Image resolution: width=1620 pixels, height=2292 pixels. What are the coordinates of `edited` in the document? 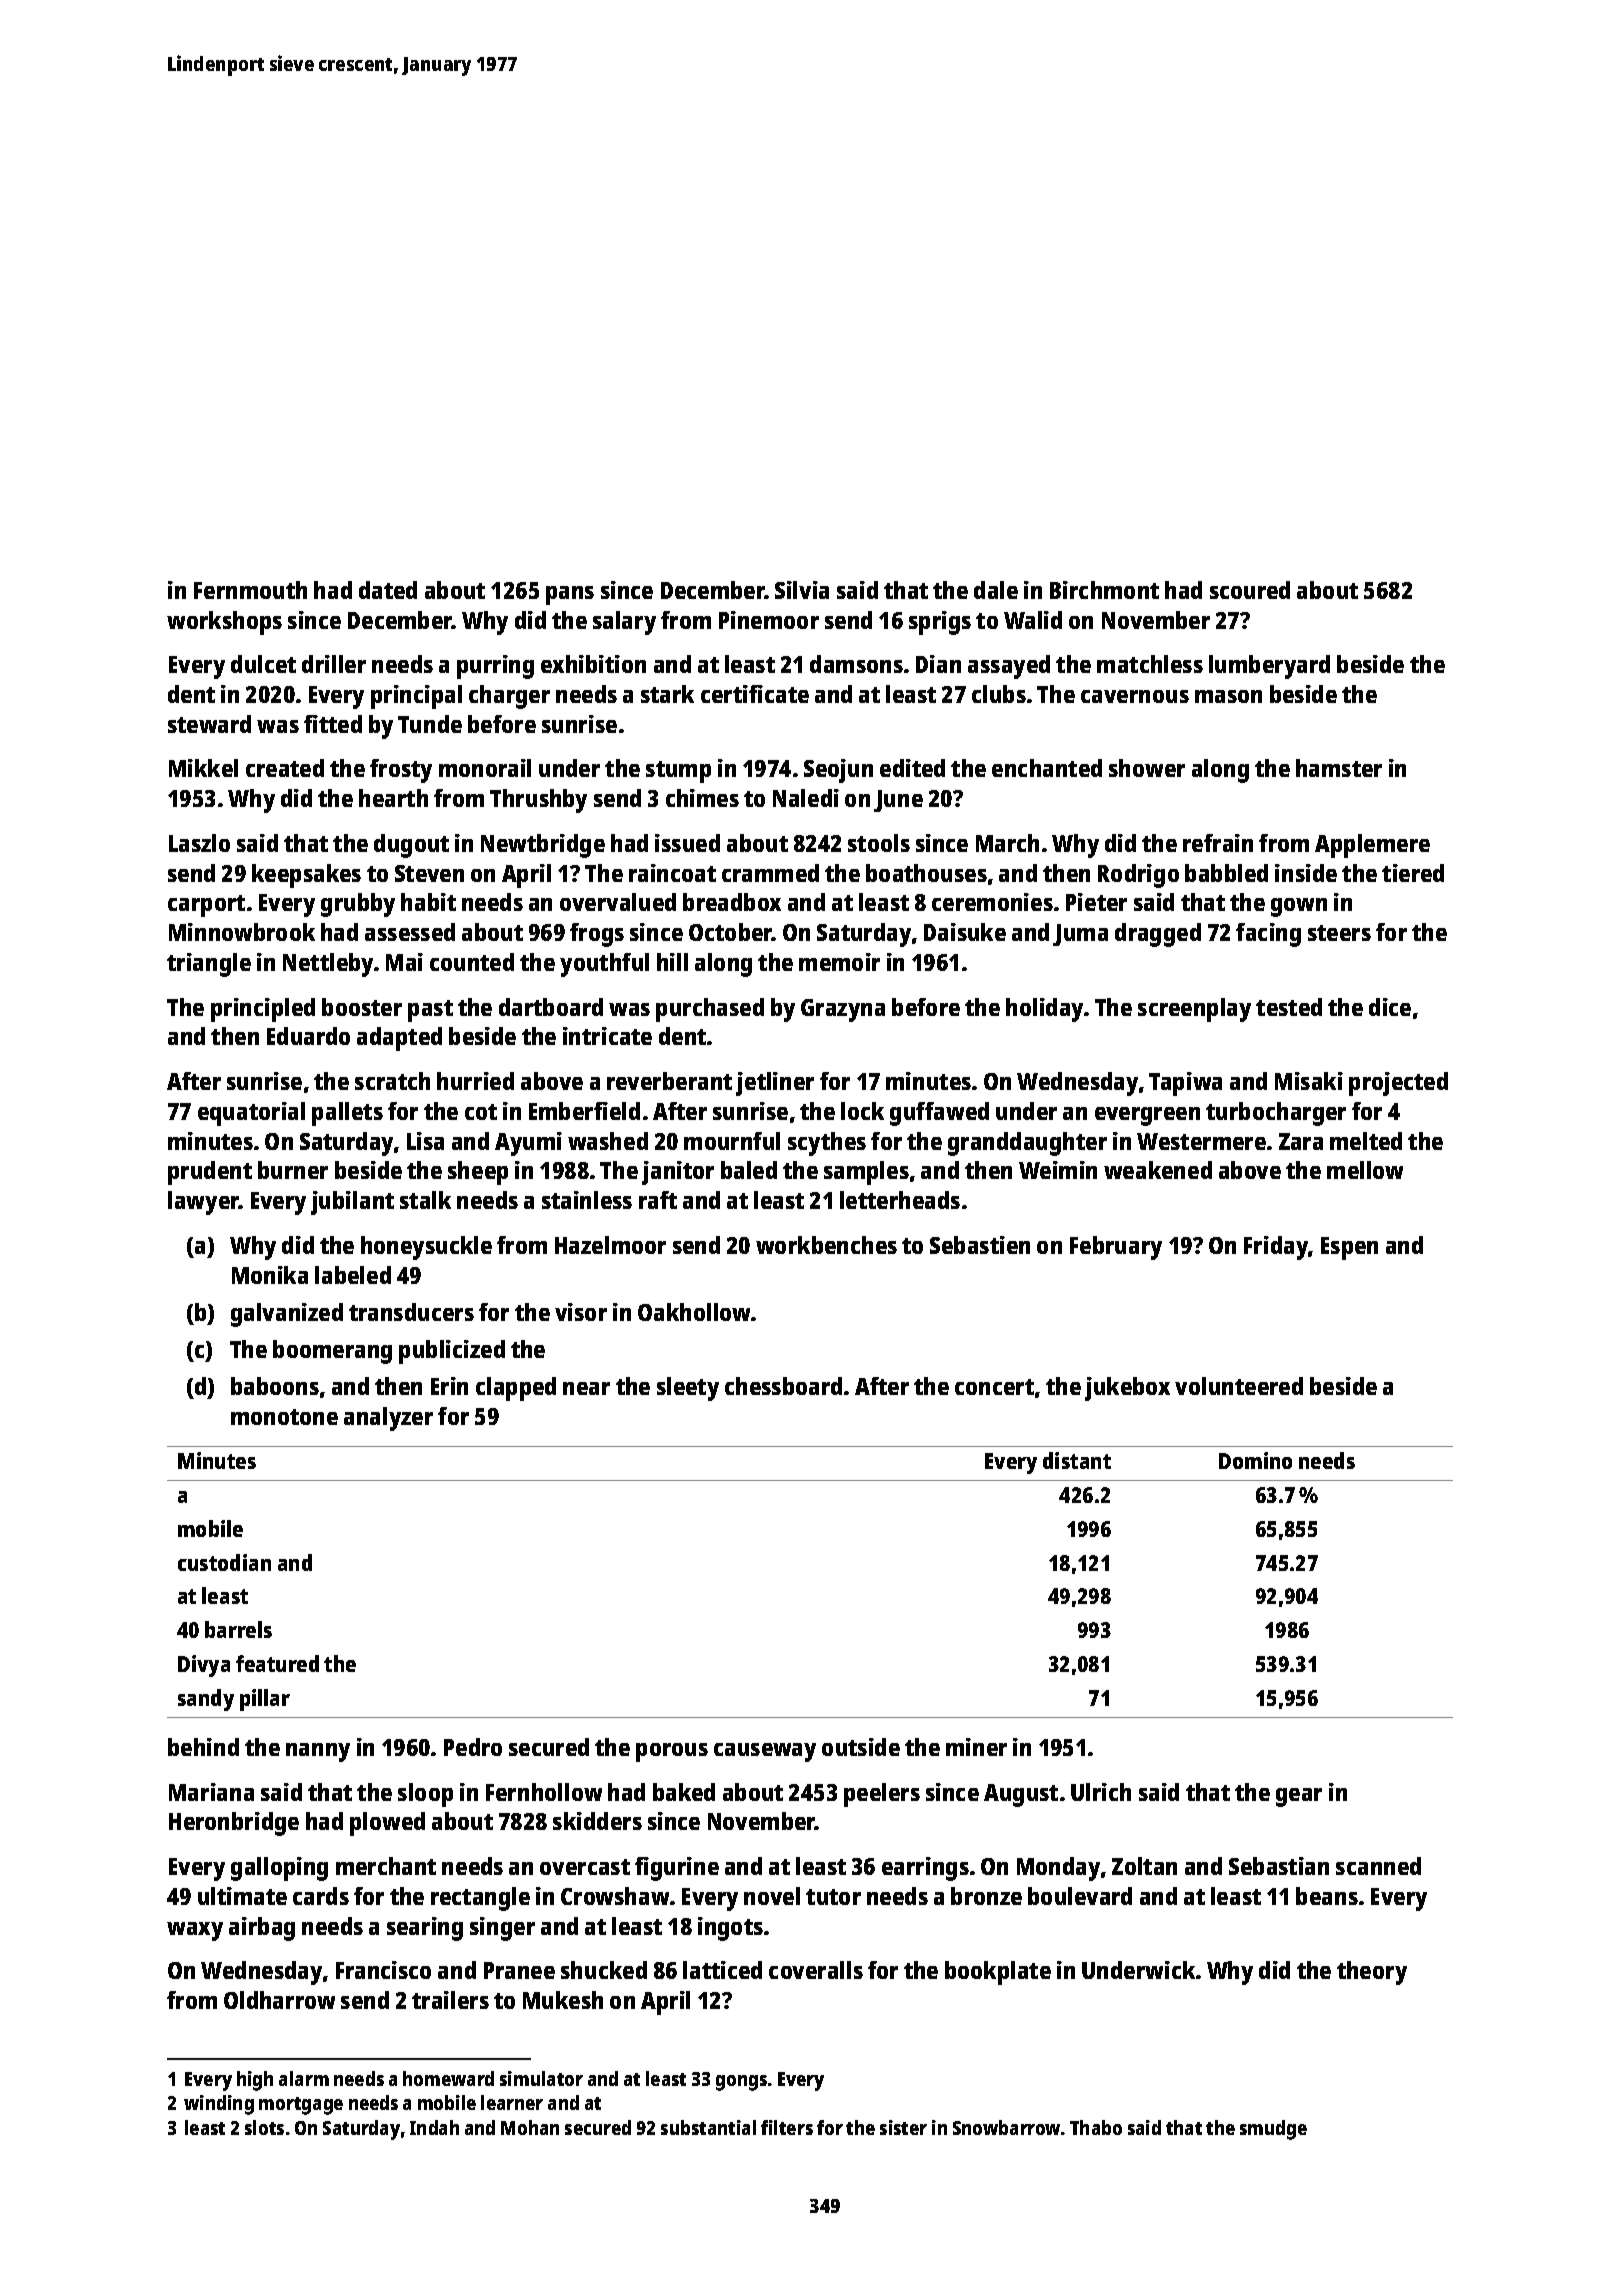 It's located at (912, 768).
